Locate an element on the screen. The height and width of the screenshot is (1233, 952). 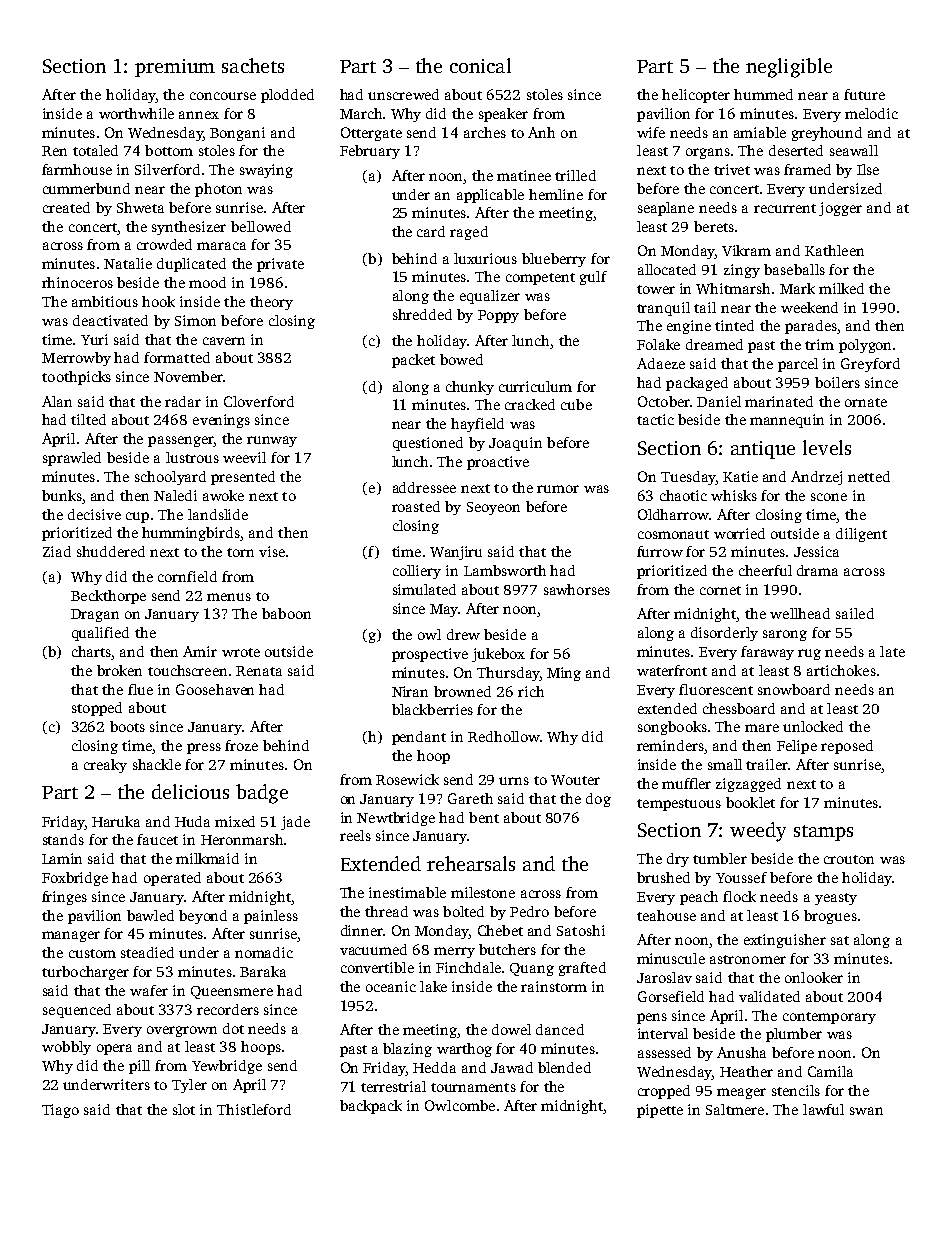
allocated is located at coordinates (667, 269).
